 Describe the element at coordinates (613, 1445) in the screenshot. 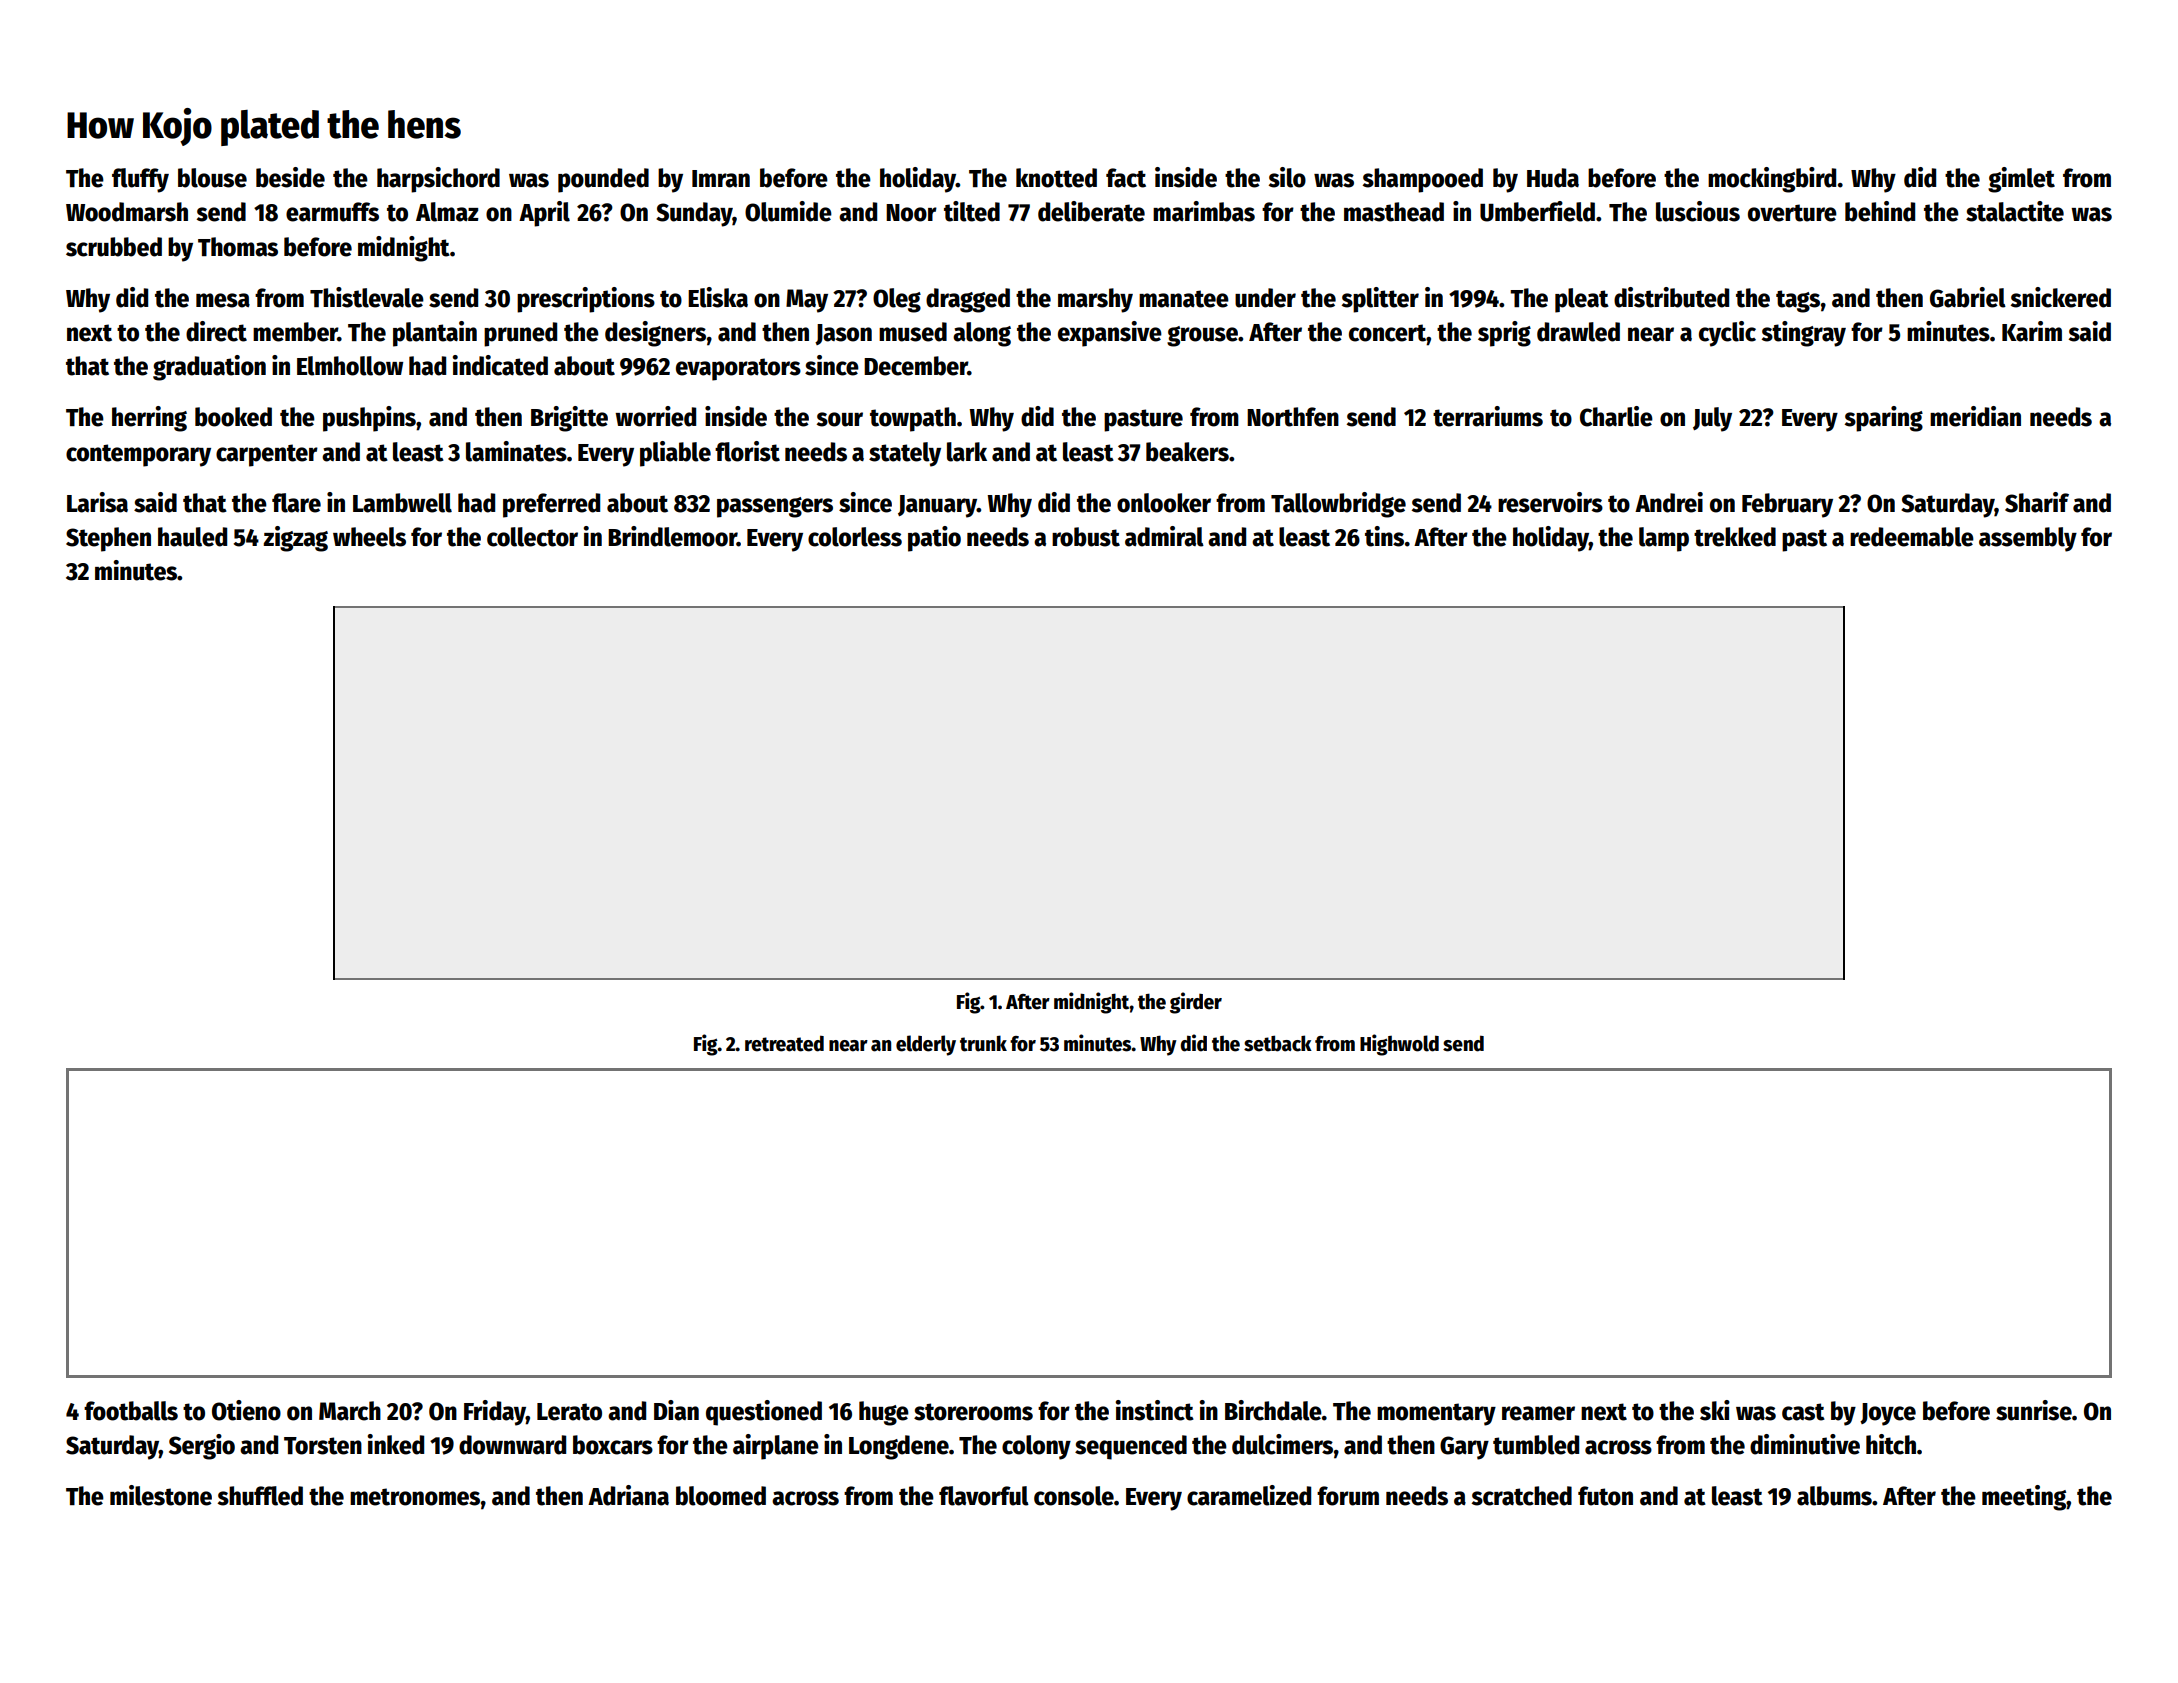

I see `boxcars` at that location.
